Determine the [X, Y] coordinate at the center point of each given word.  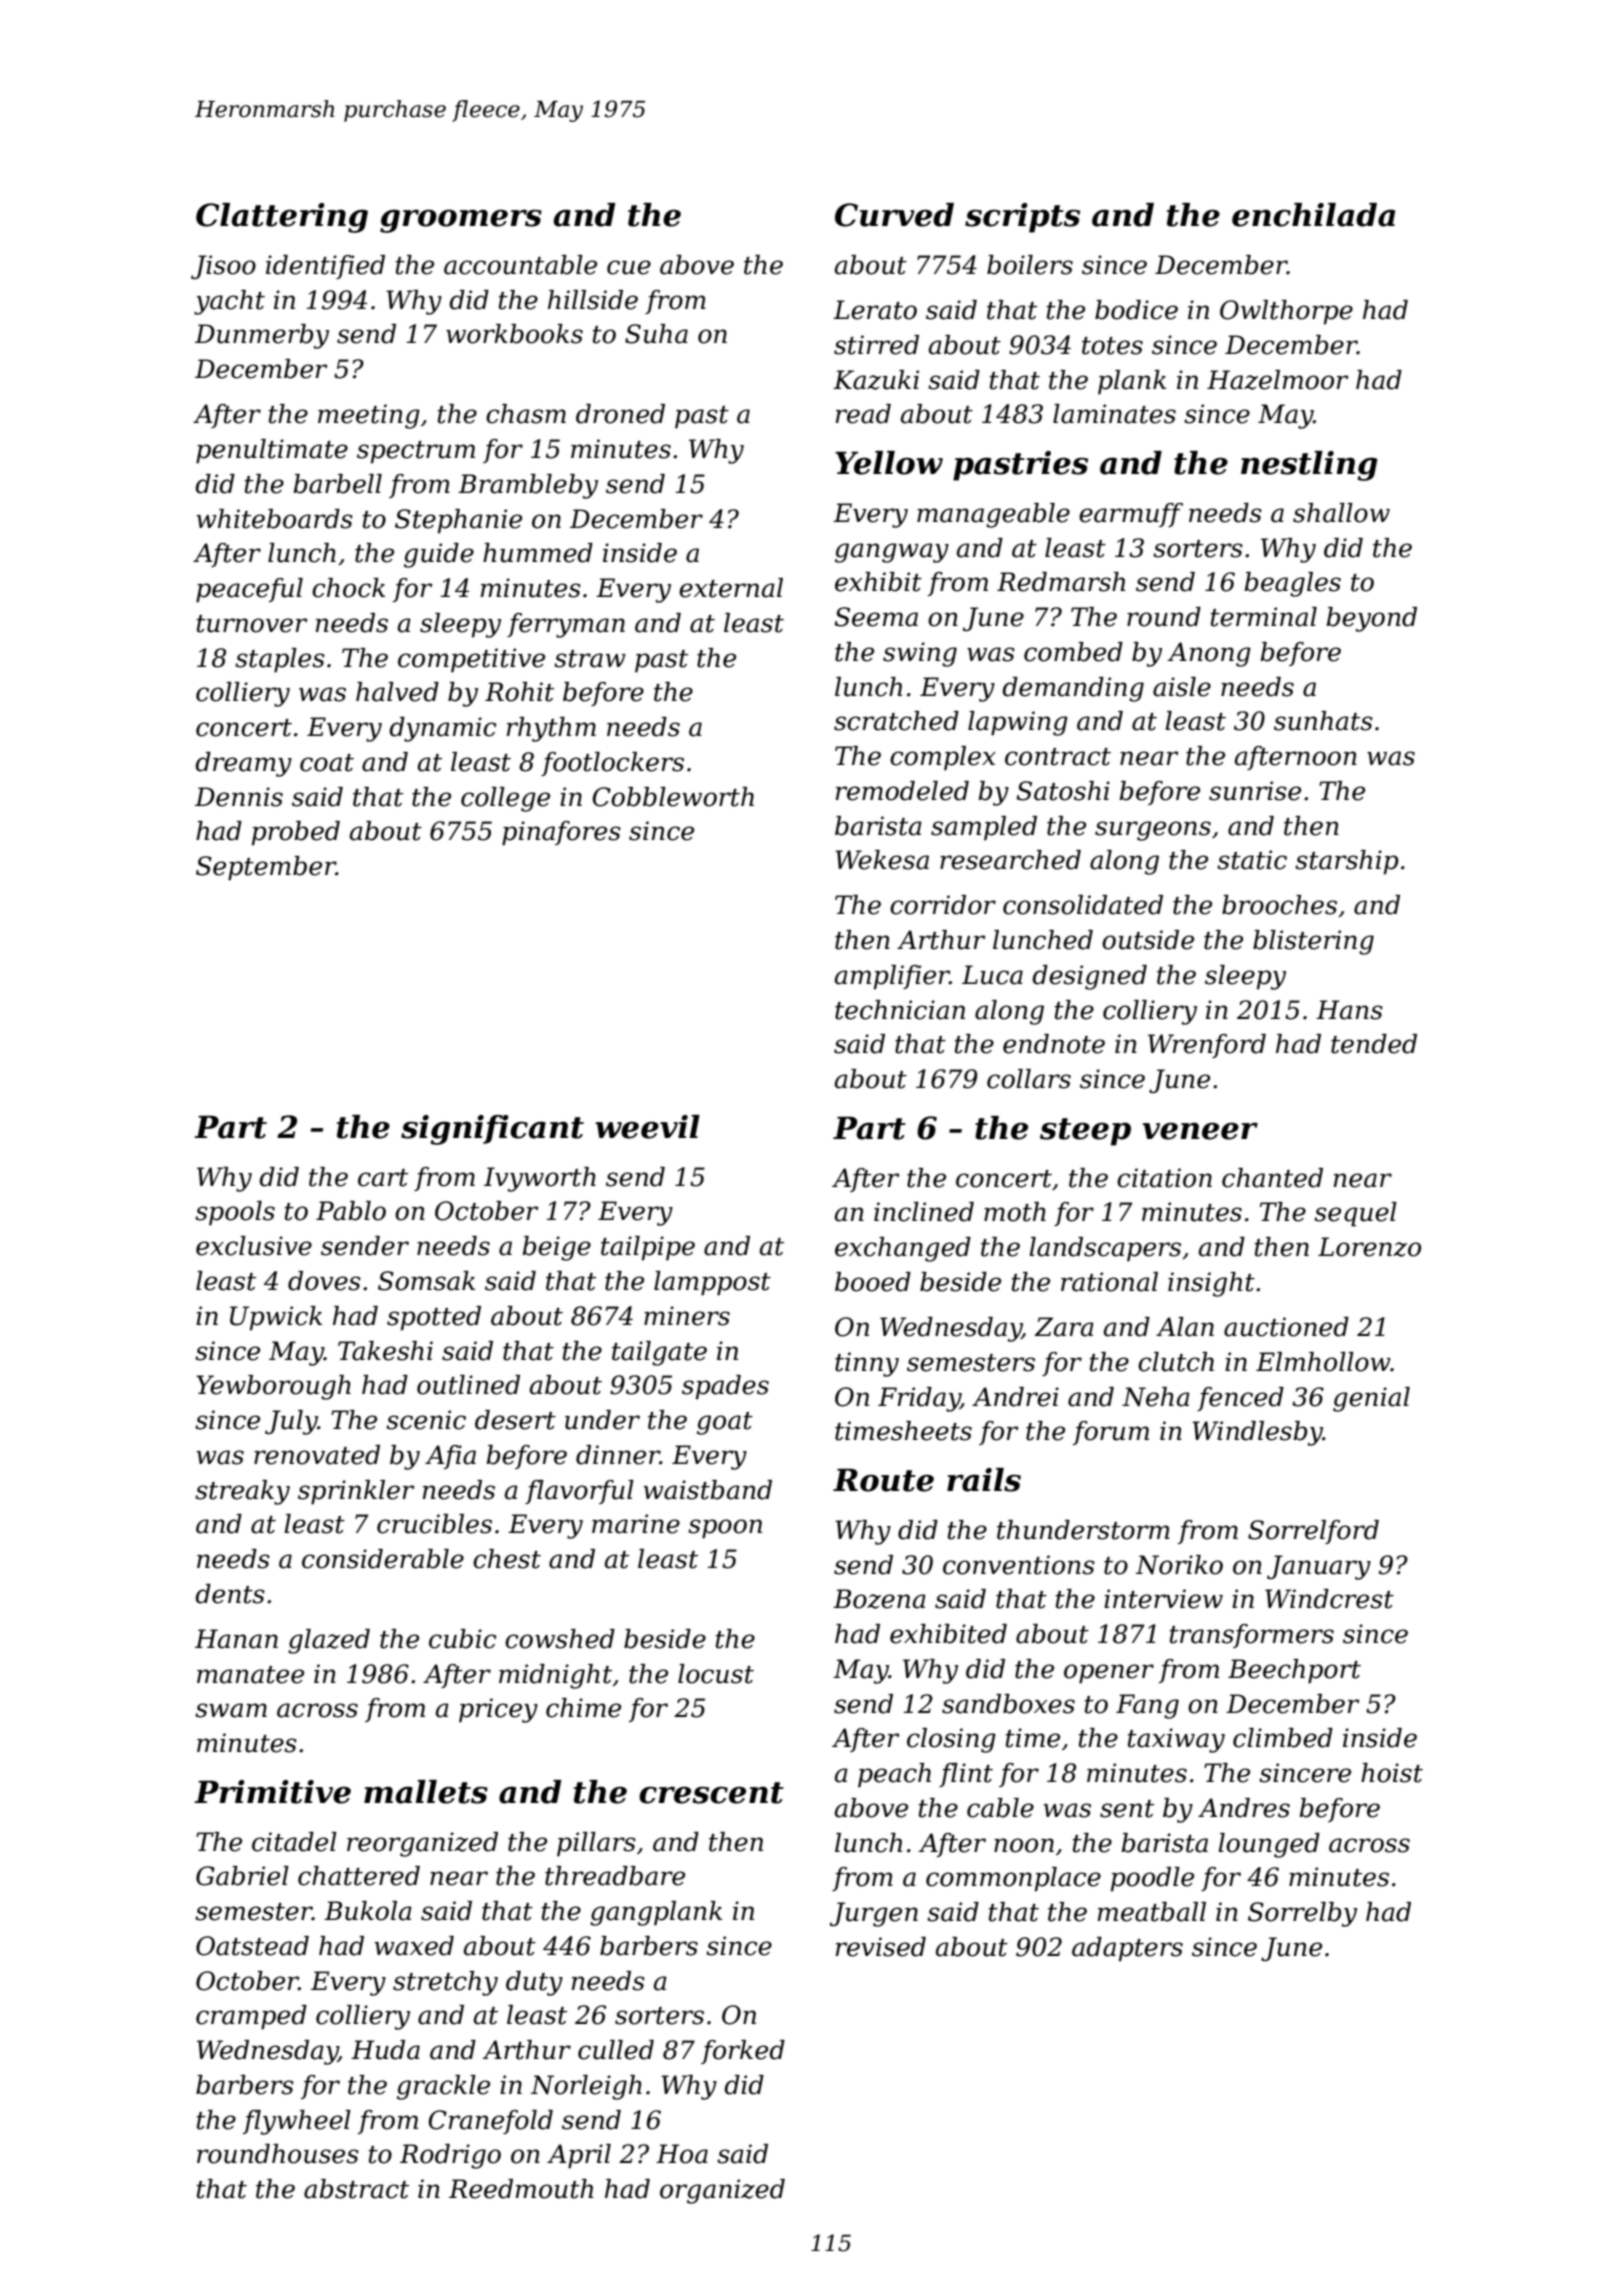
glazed [329, 1641]
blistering [1313, 942]
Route [883, 1480]
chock [348, 588]
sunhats [1323, 721]
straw [590, 659]
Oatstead [252, 1946]
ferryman [566, 625]
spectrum [416, 452]
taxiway [1176, 1740]
